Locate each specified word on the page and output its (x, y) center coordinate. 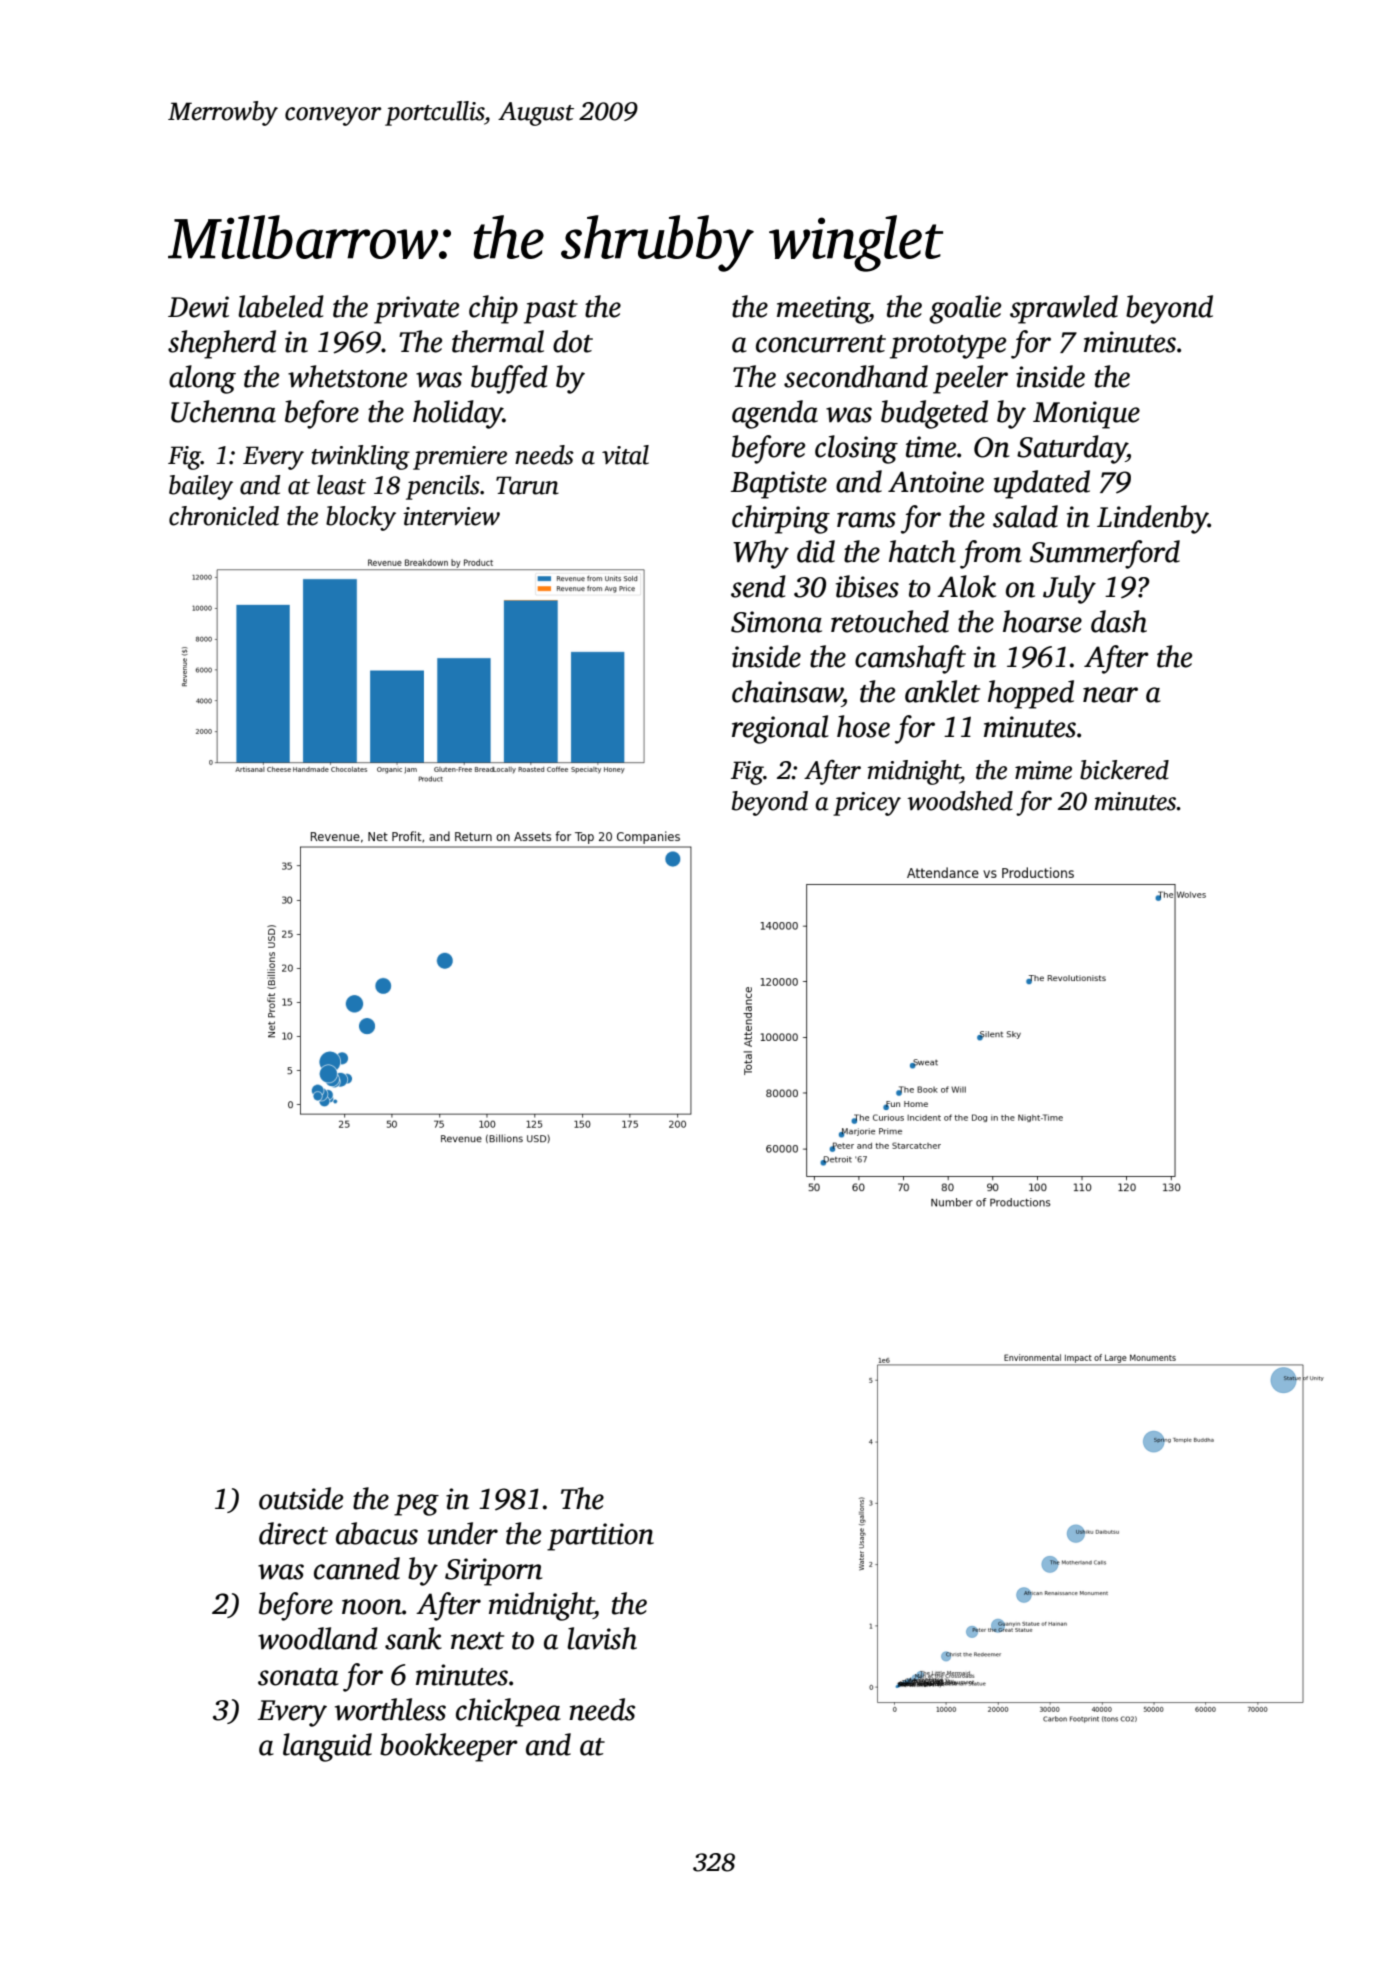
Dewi (198, 307)
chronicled (224, 516)
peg (416, 1505)
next (477, 1641)
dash (1119, 621)
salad (1025, 516)
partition (600, 1537)
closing (856, 449)
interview (451, 516)
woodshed (960, 801)
